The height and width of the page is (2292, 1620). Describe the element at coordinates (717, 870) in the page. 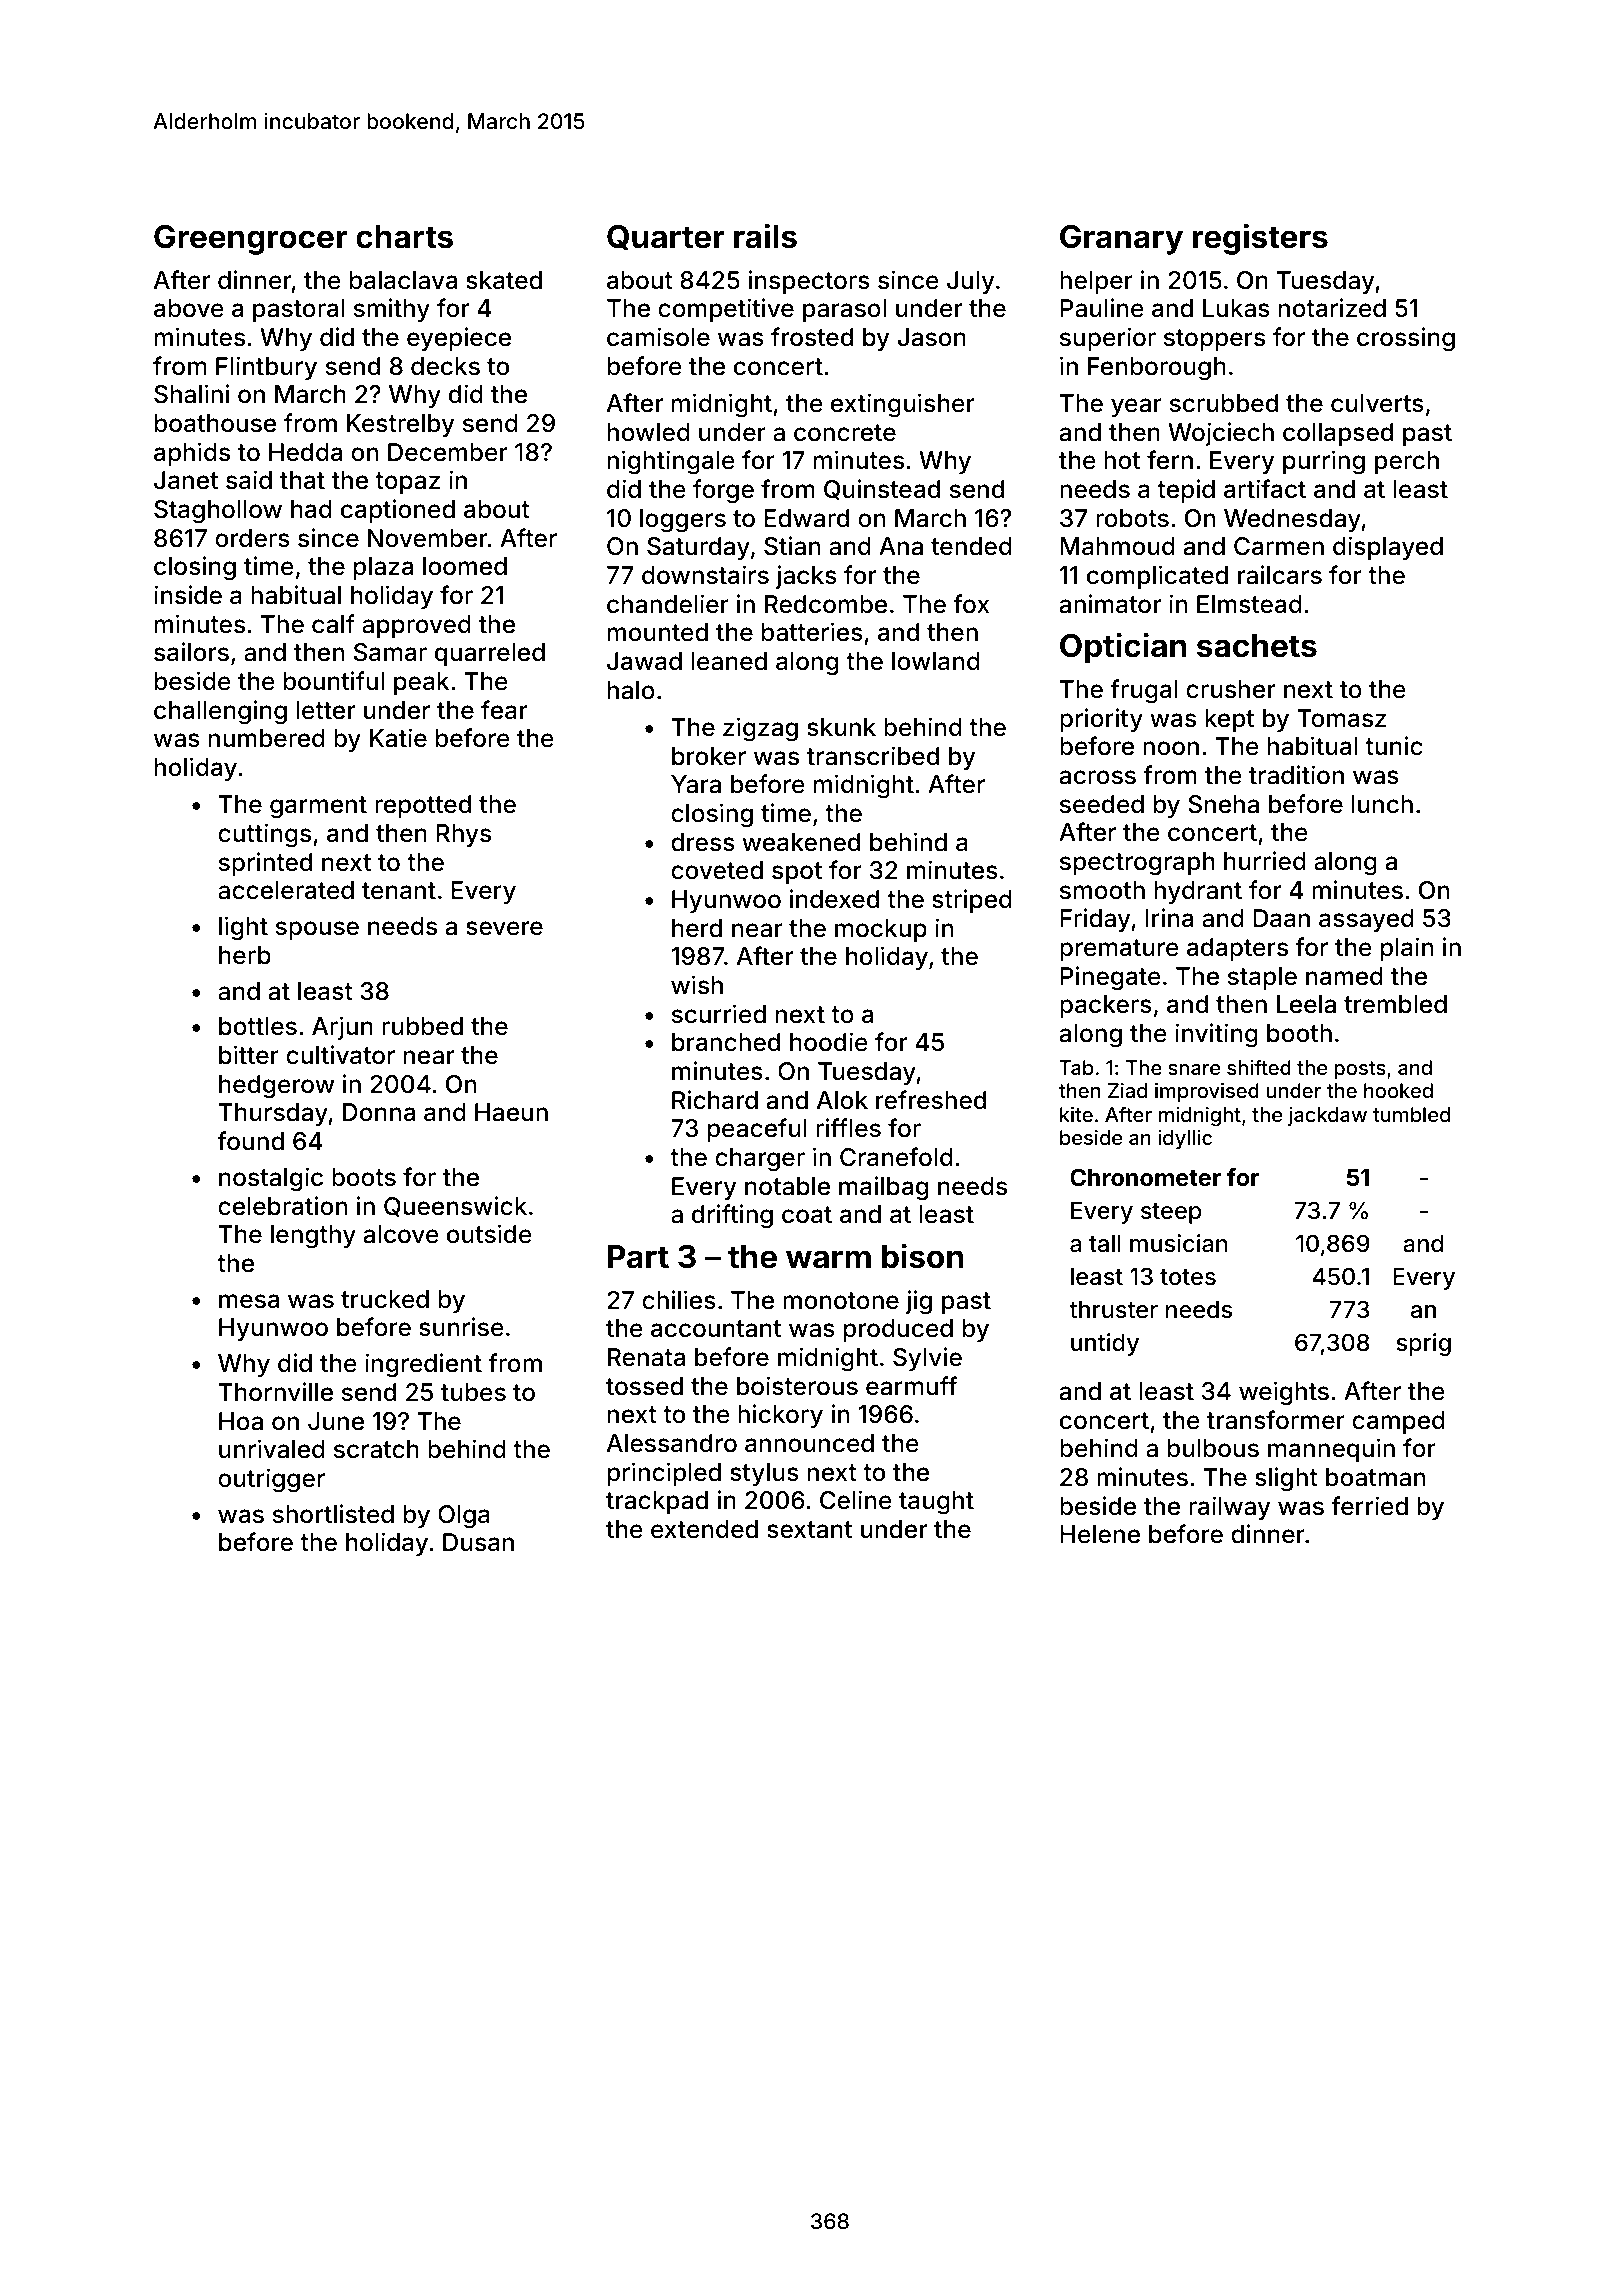

I see `coveted` at that location.
